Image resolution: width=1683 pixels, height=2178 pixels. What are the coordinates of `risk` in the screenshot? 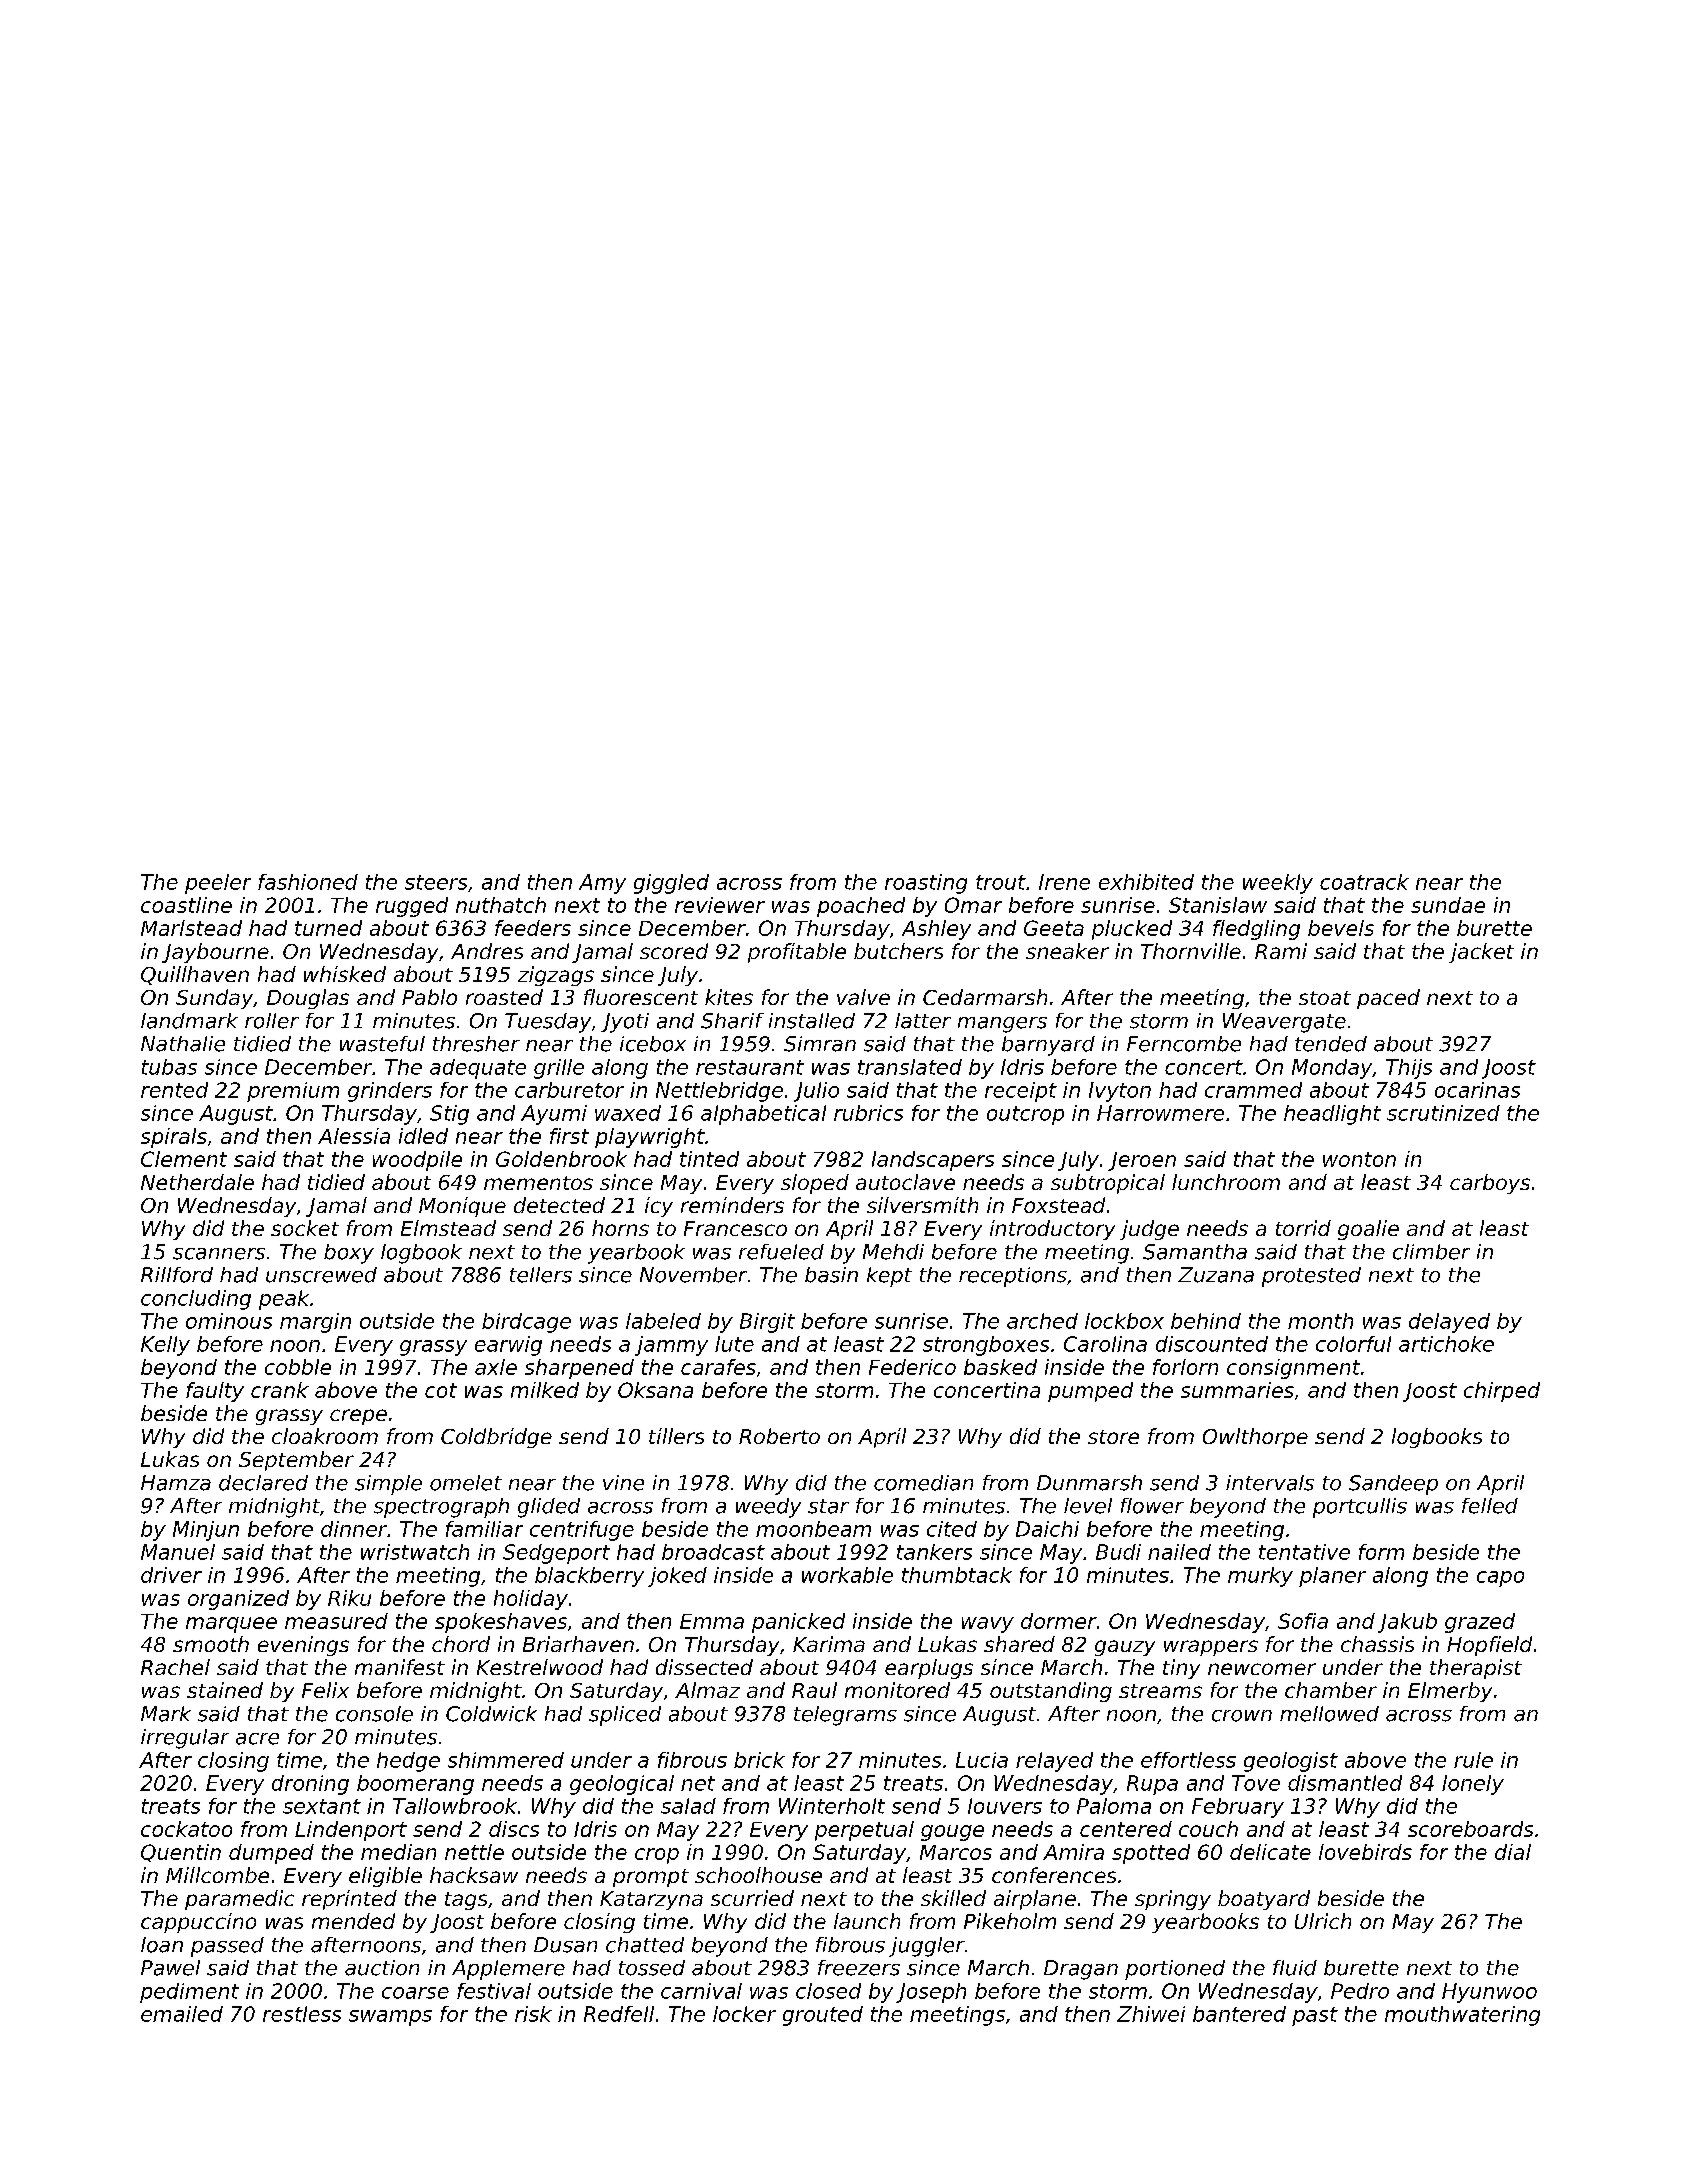 It's located at (533, 2014).
